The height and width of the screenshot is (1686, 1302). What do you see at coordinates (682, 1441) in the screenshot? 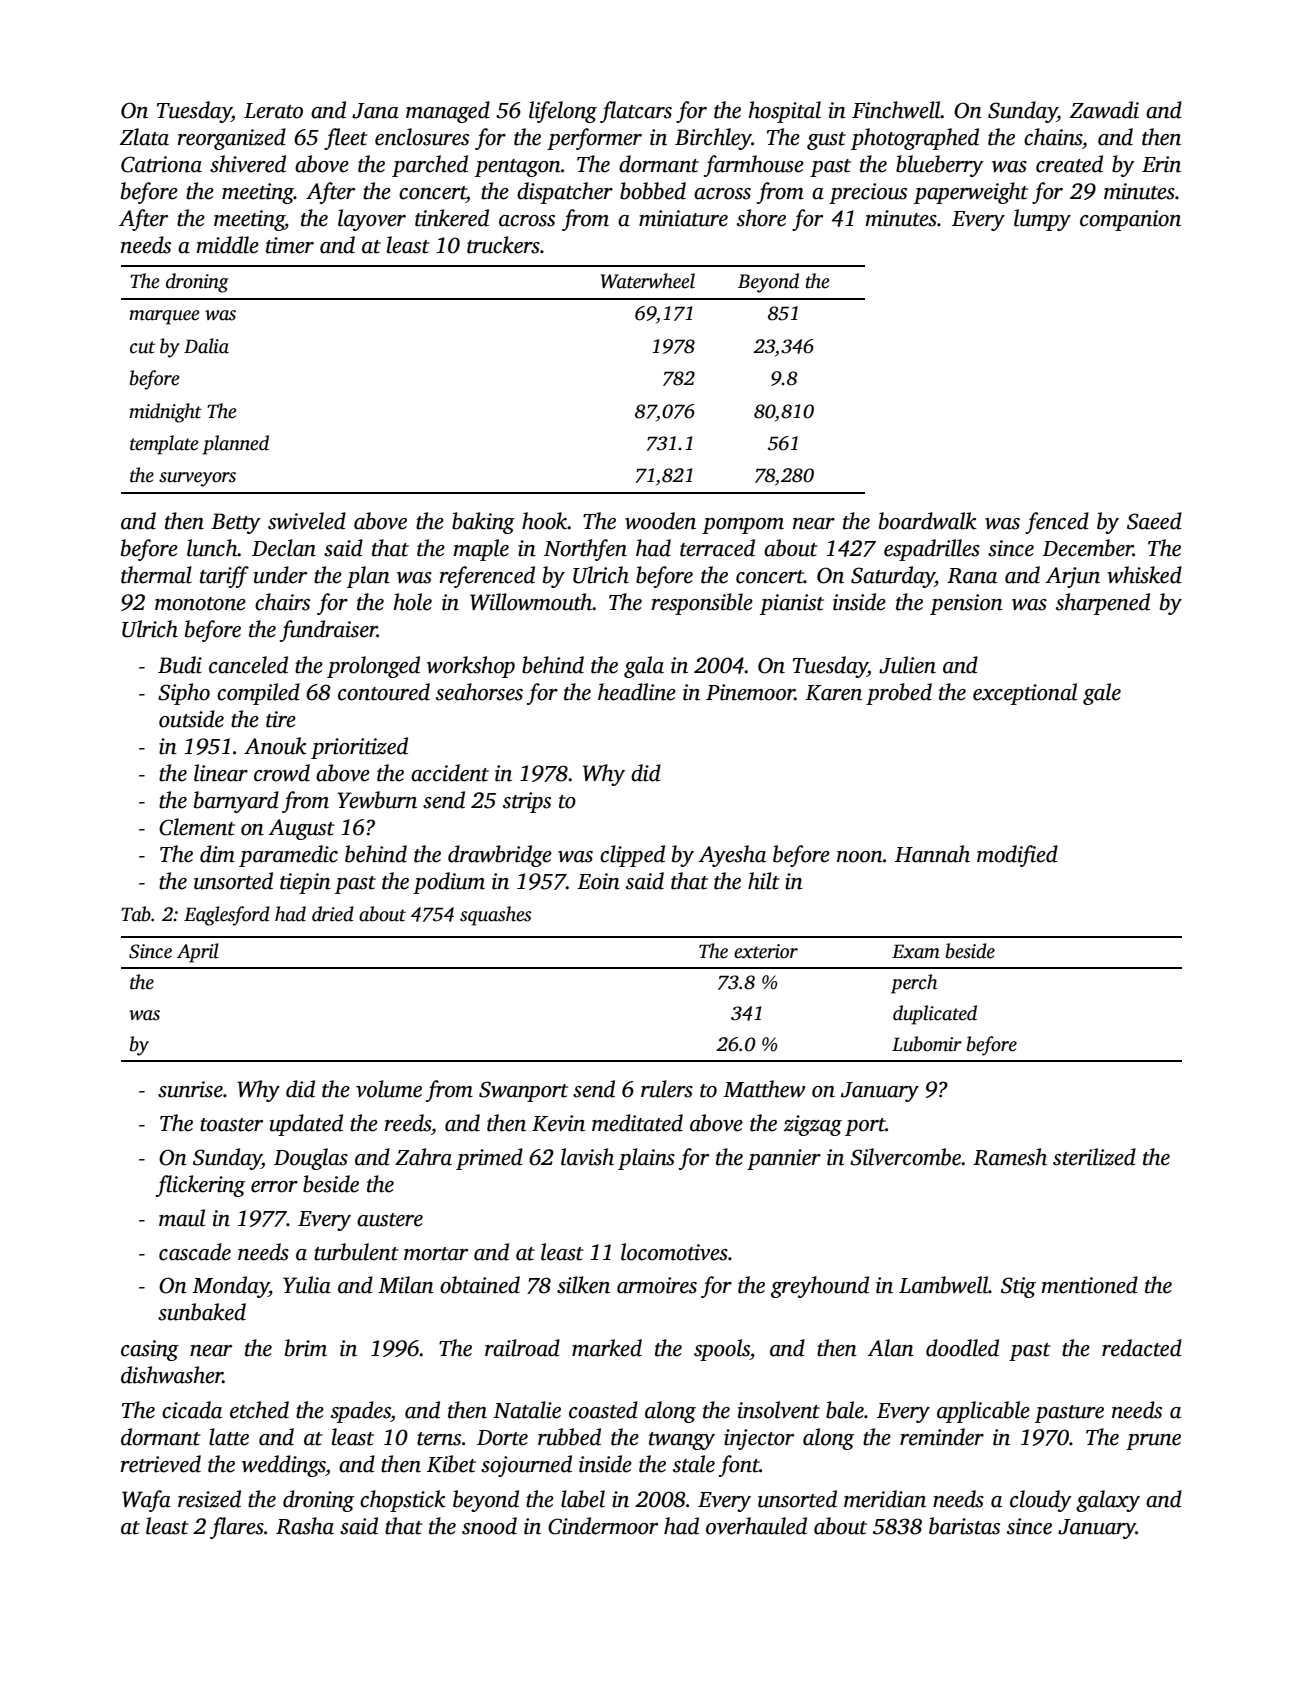
I see `twangy` at bounding box center [682, 1441].
